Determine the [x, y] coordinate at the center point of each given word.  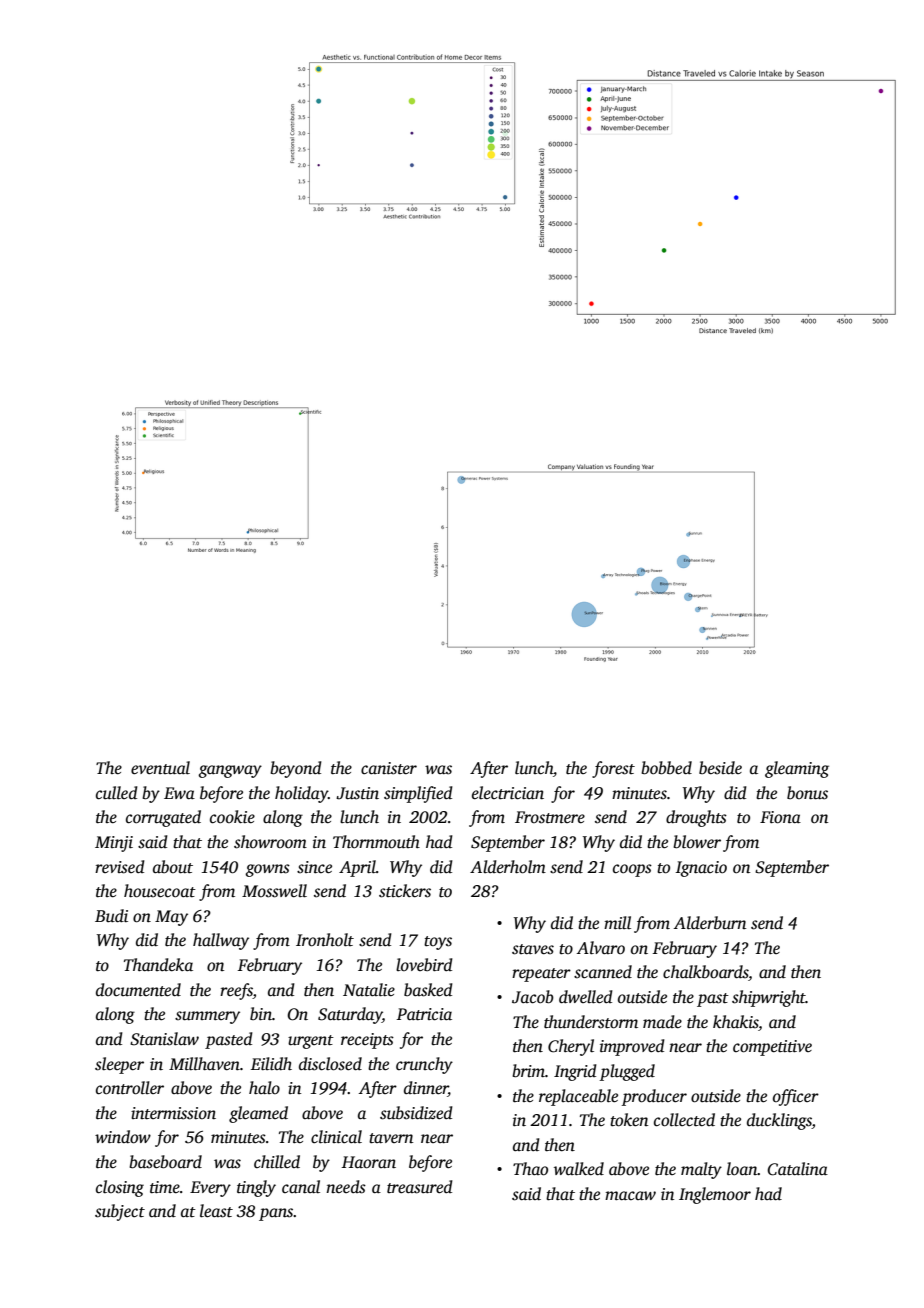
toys [438, 943]
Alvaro [601, 948]
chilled [277, 1161]
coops [632, 870]
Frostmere [550, 817]
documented [138, 990]
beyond [296, 769]
